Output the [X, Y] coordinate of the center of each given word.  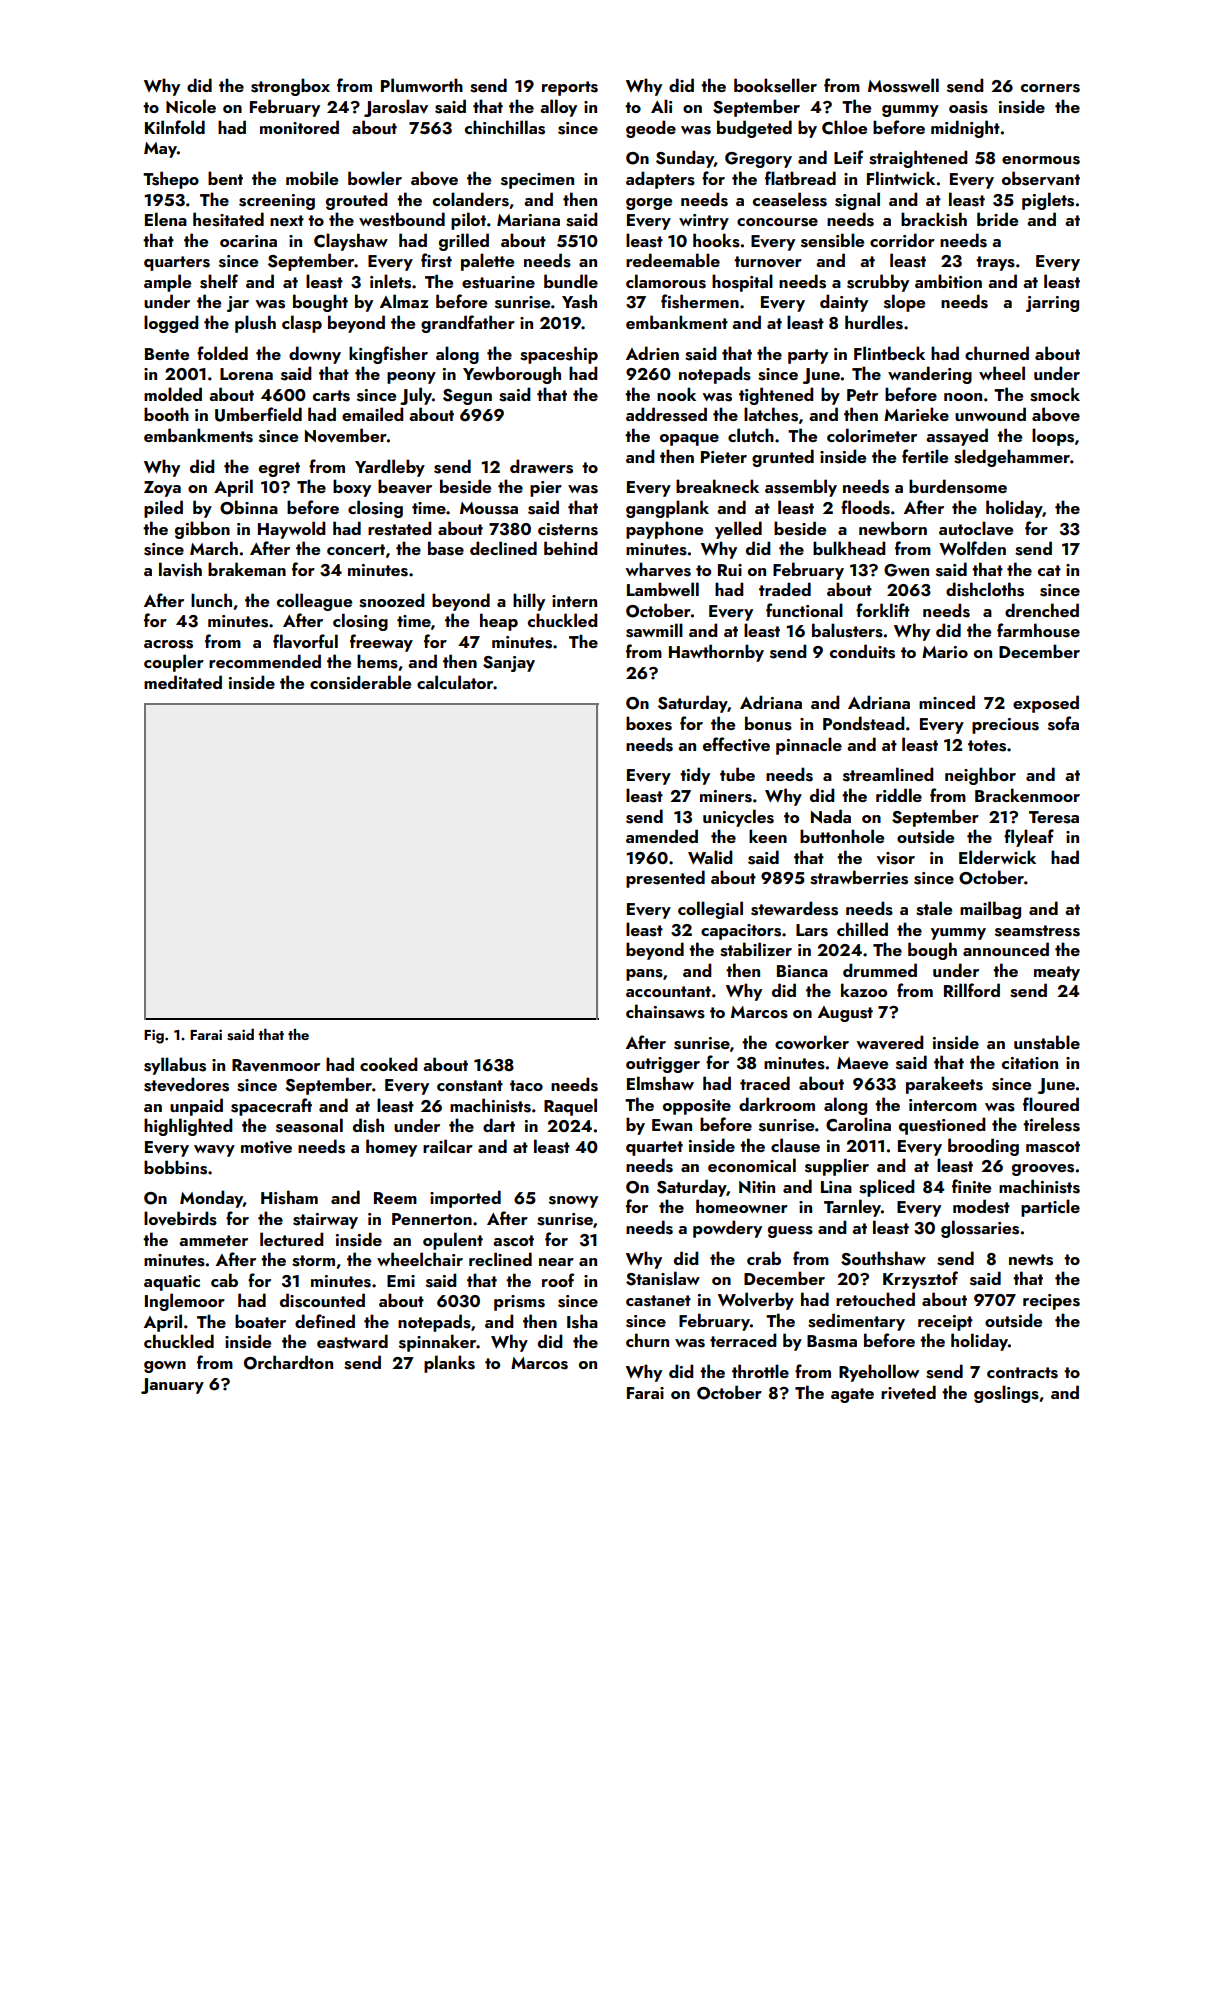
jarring [1052, 304]
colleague [314, 602]
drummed [880, 970]
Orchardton [288, 1362]
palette [487, 262]
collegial [710, 910]
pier [546, 489]
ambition [948, 281]
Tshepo [171, 180]
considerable [360, 682]
